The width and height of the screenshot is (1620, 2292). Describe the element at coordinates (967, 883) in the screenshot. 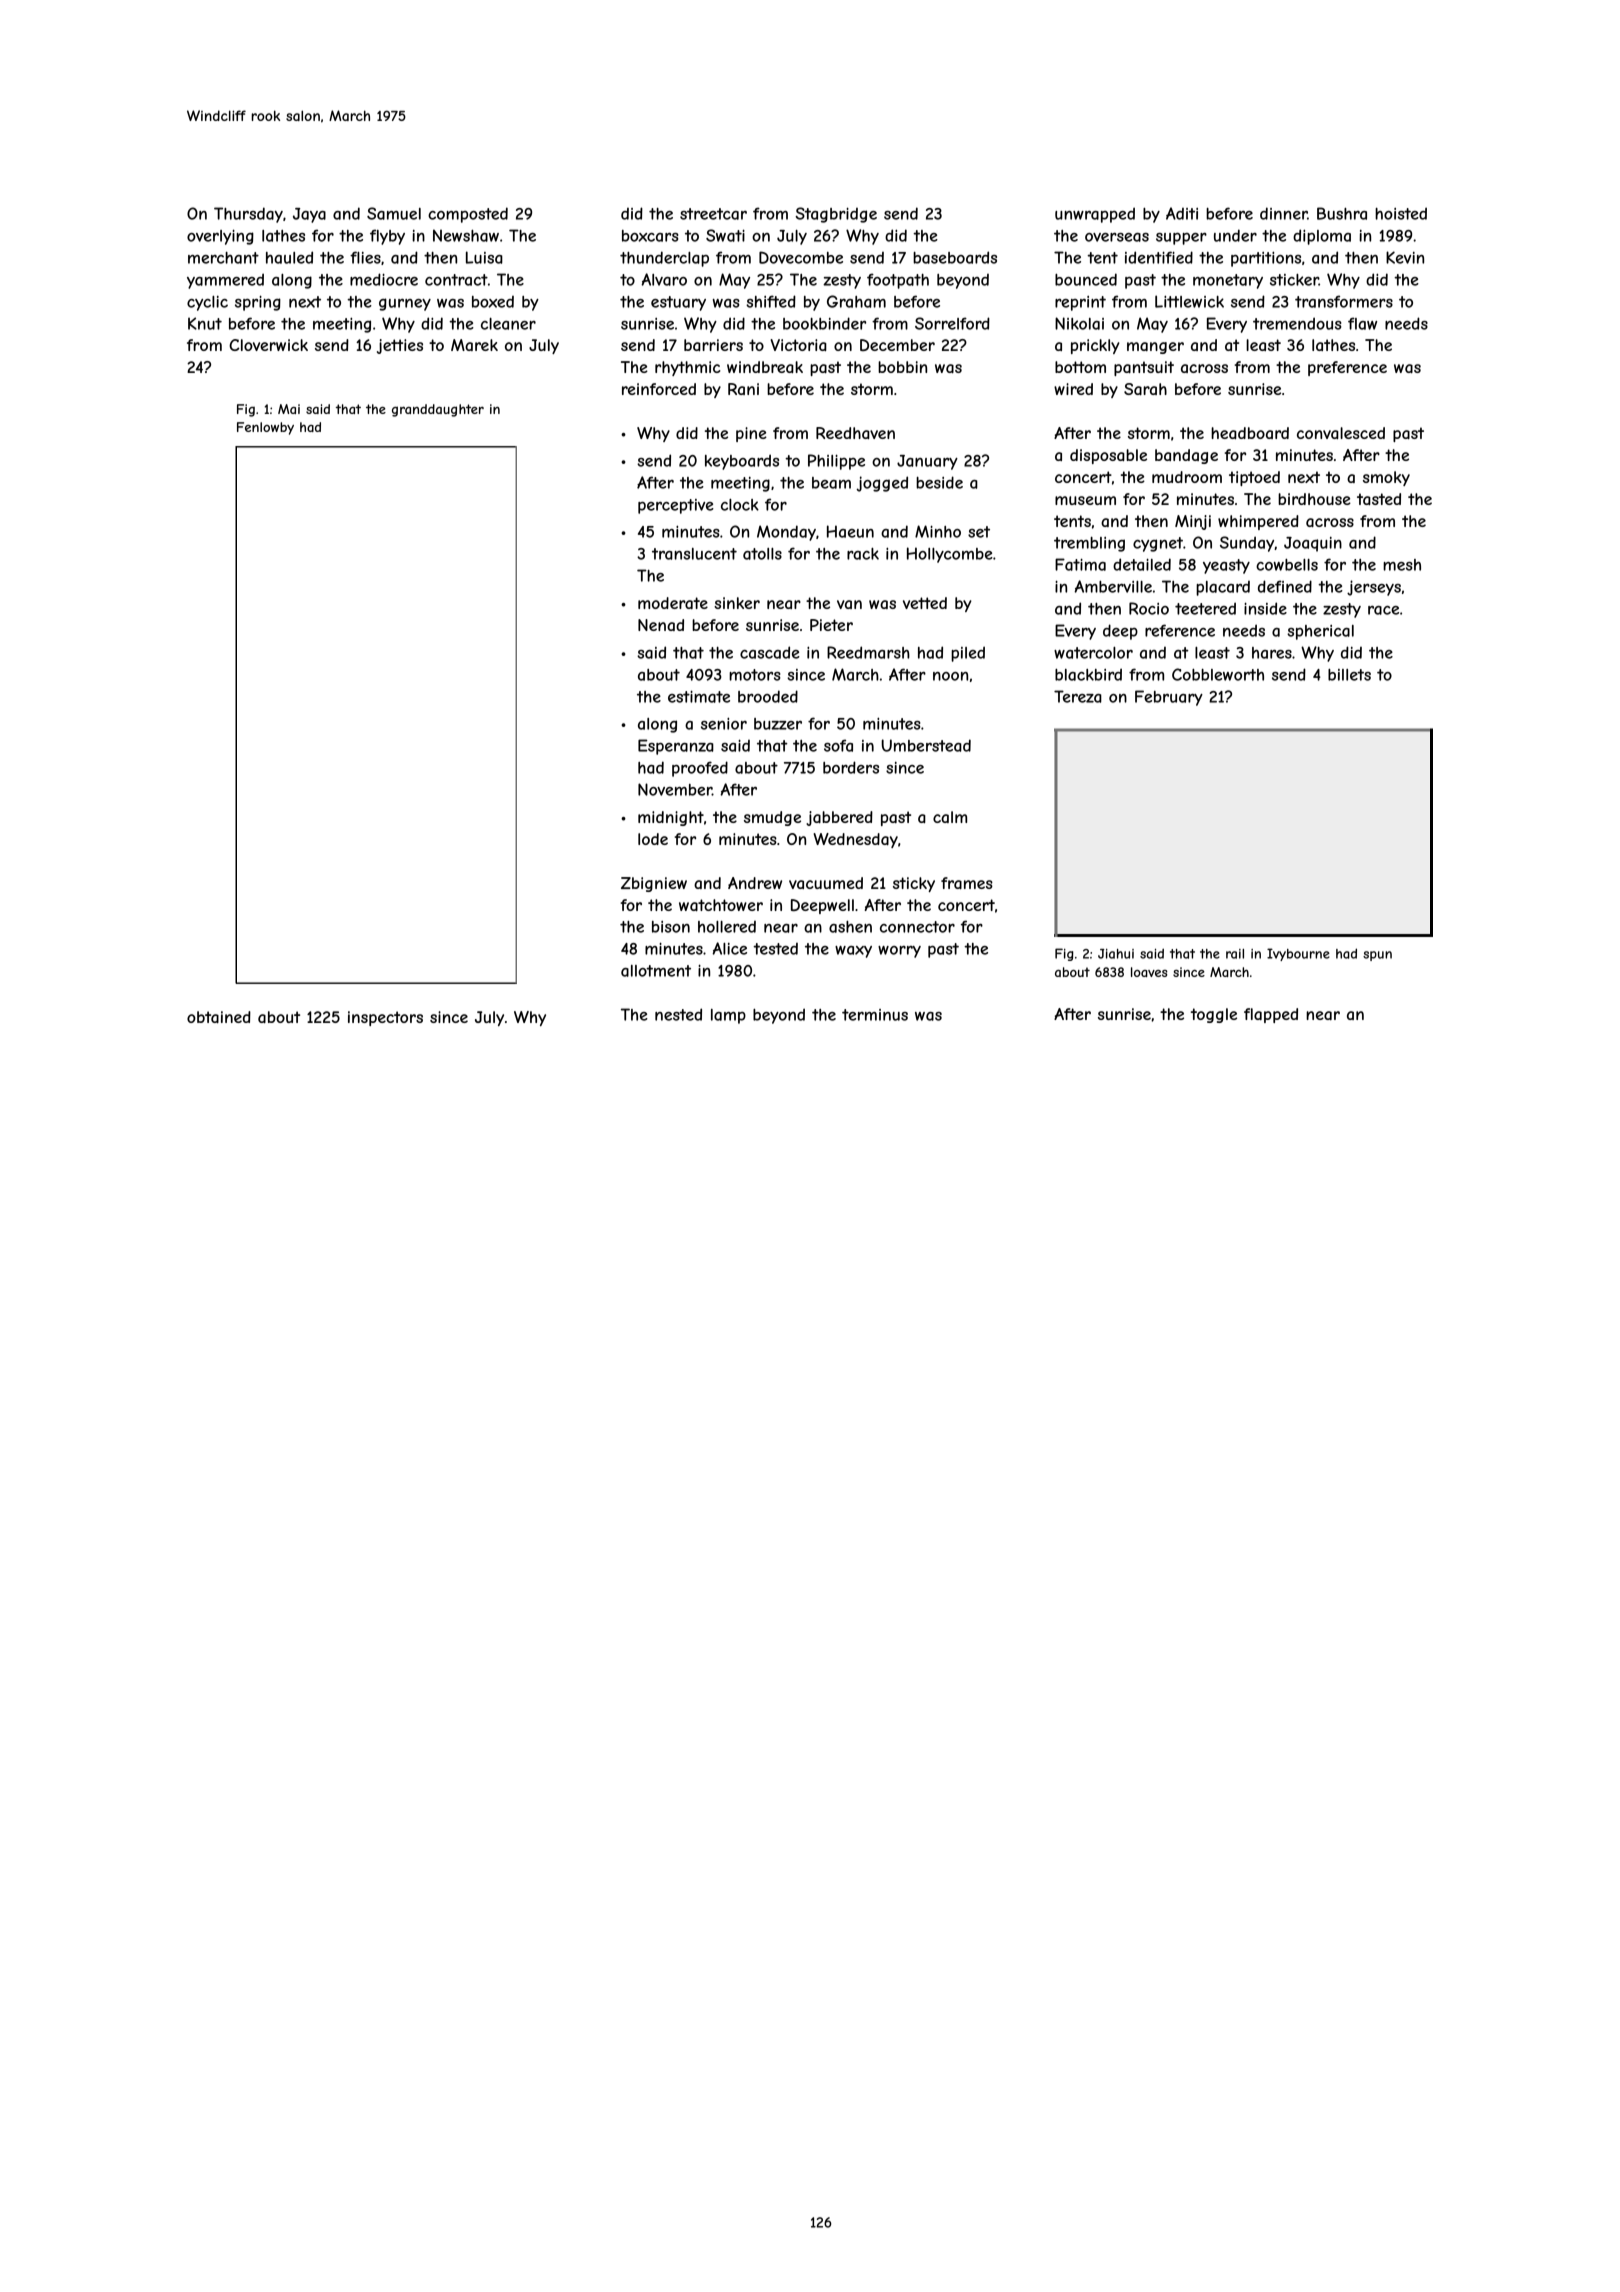

I see `frames` at that location.
